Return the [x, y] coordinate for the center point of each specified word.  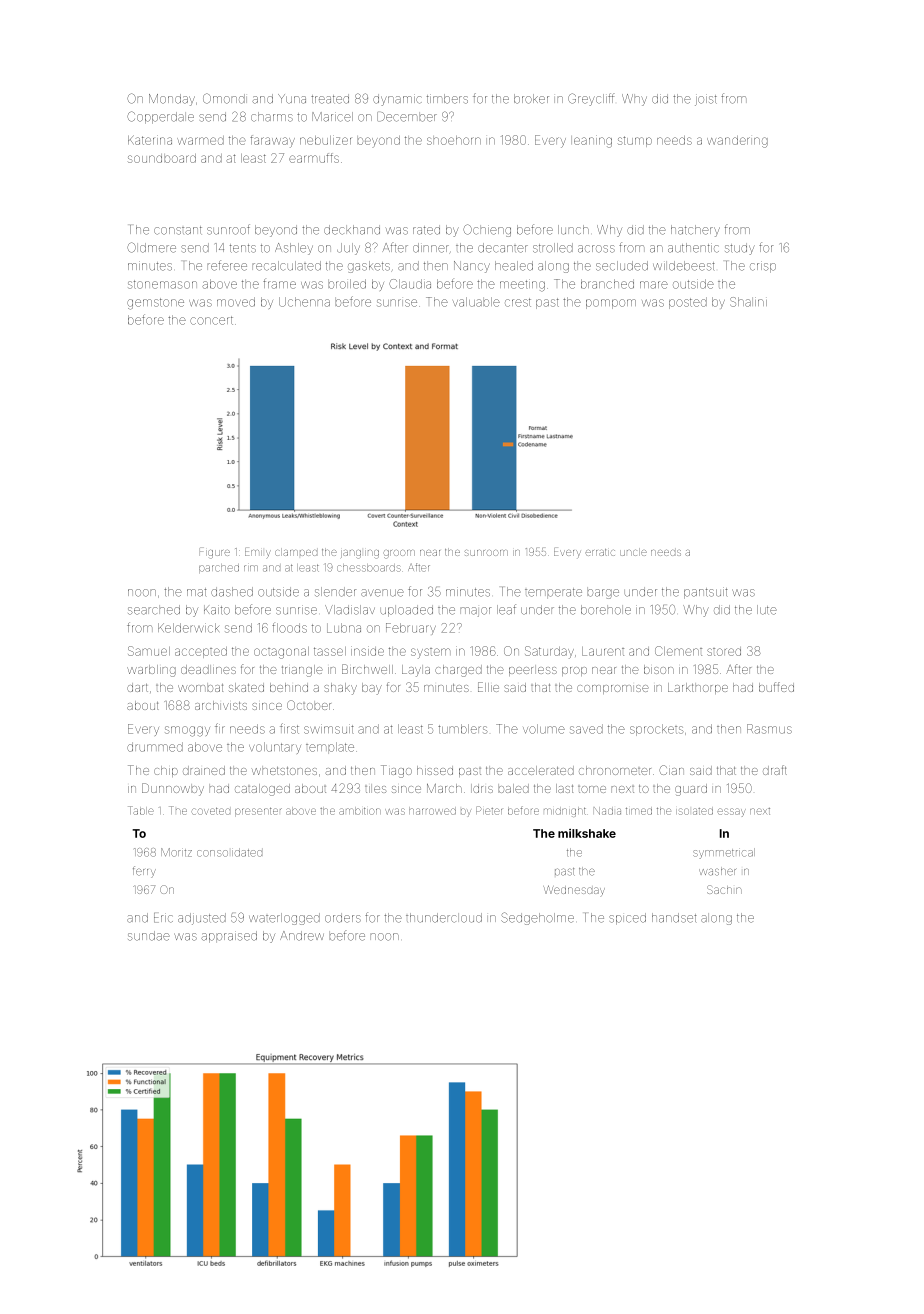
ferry [144, 872]
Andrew [302, 936]
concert [211, 320]
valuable [476, 302]
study [740, 249]
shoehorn [454, 140]
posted [688, 303]
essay [731, 812]
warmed [200, 140]
